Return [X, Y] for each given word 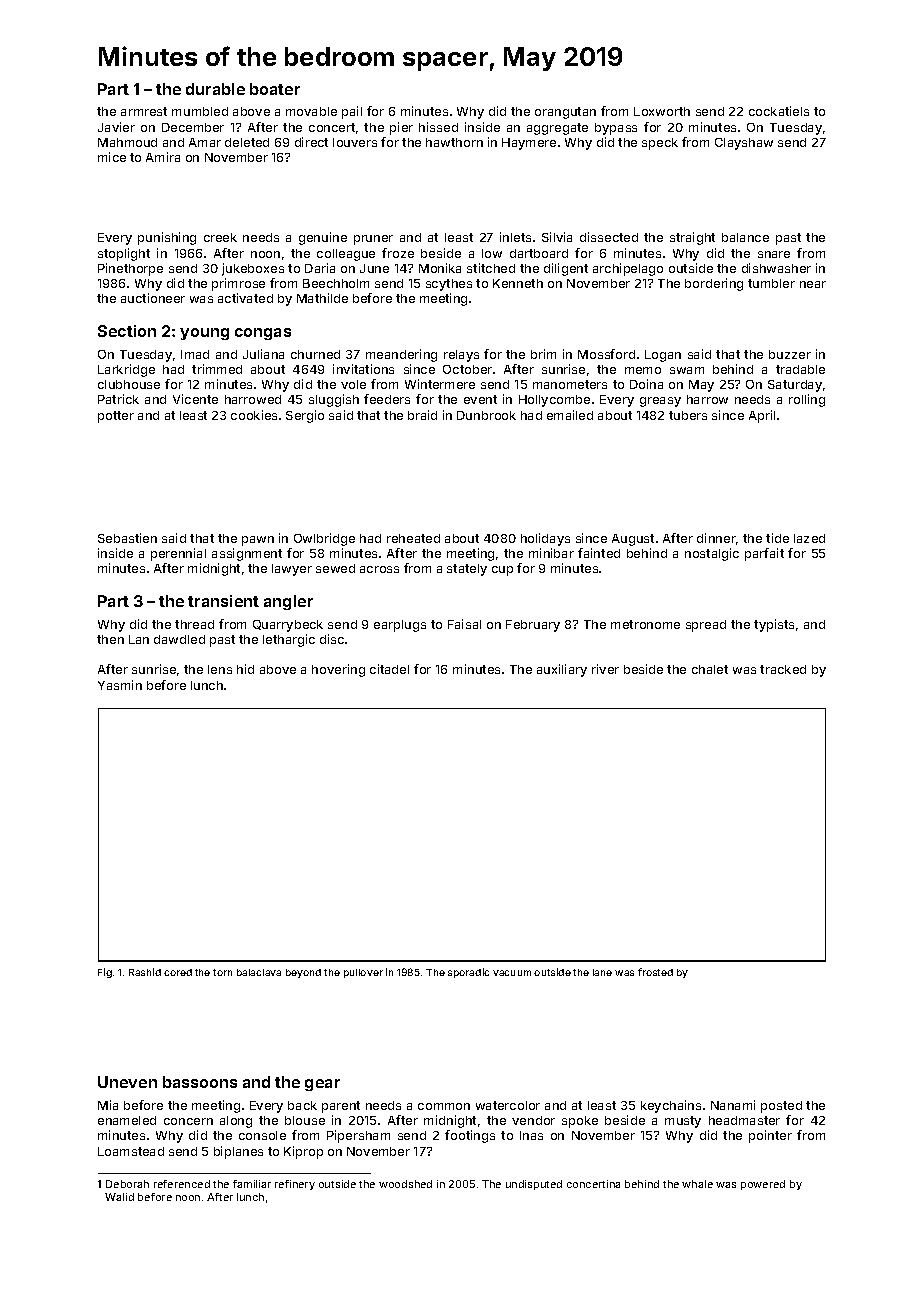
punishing [167, 238]
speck [660, 144]
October [467, 369]
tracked [783, 669]
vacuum [512, 973]
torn [222, 972]
